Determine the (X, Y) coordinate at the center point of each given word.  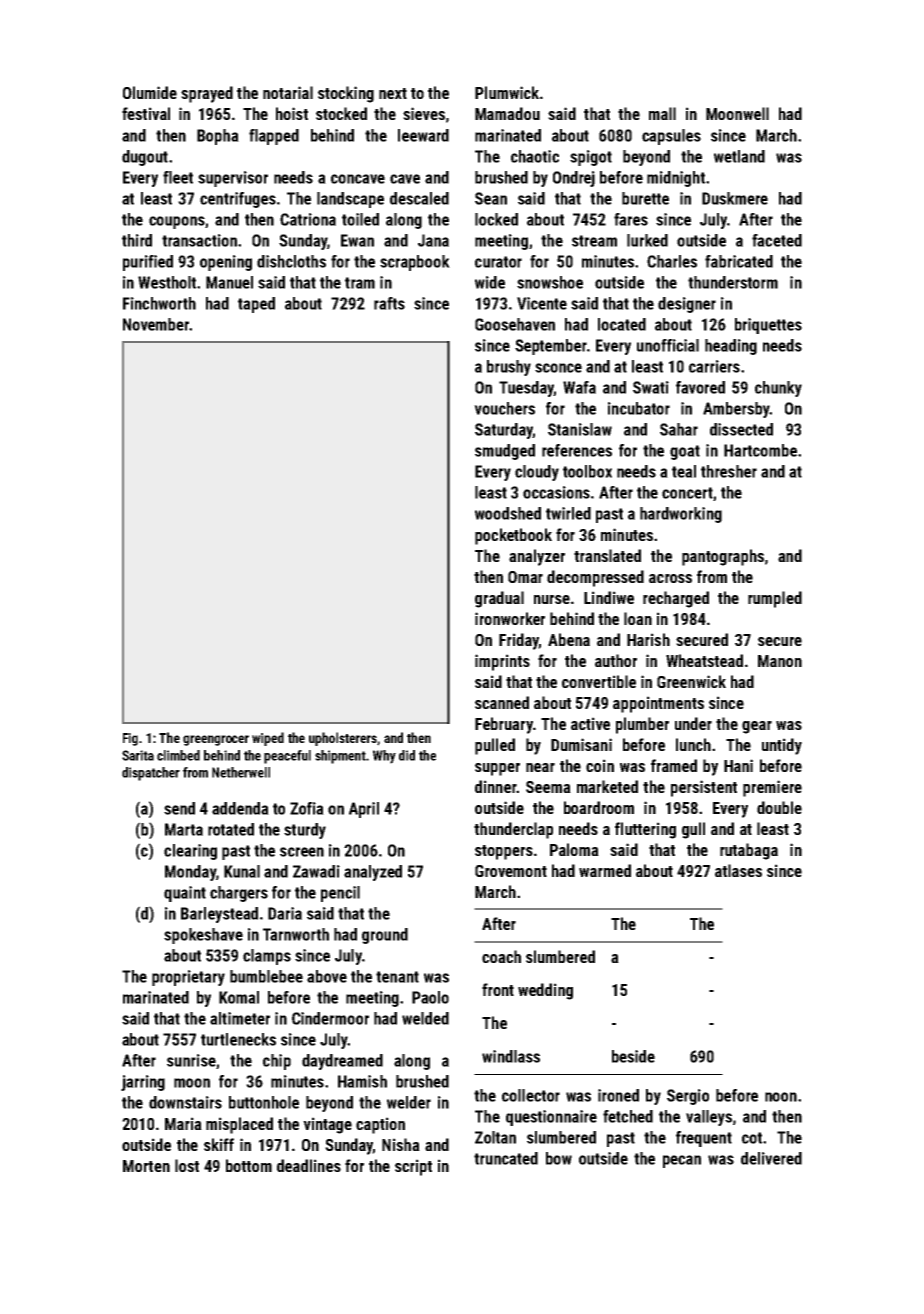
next (393, 93)
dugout (145, 158)
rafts (389, 303)
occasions (556, 492)
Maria (183, 1123)
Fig (130, 739)
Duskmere (735, 198)
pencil (340, 894)
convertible (599, 681)
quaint (185, 894)
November (156, 324)
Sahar (679, 429)
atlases (738, 870)
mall (662, 113)
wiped (268, 739)
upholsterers (343, 739)
